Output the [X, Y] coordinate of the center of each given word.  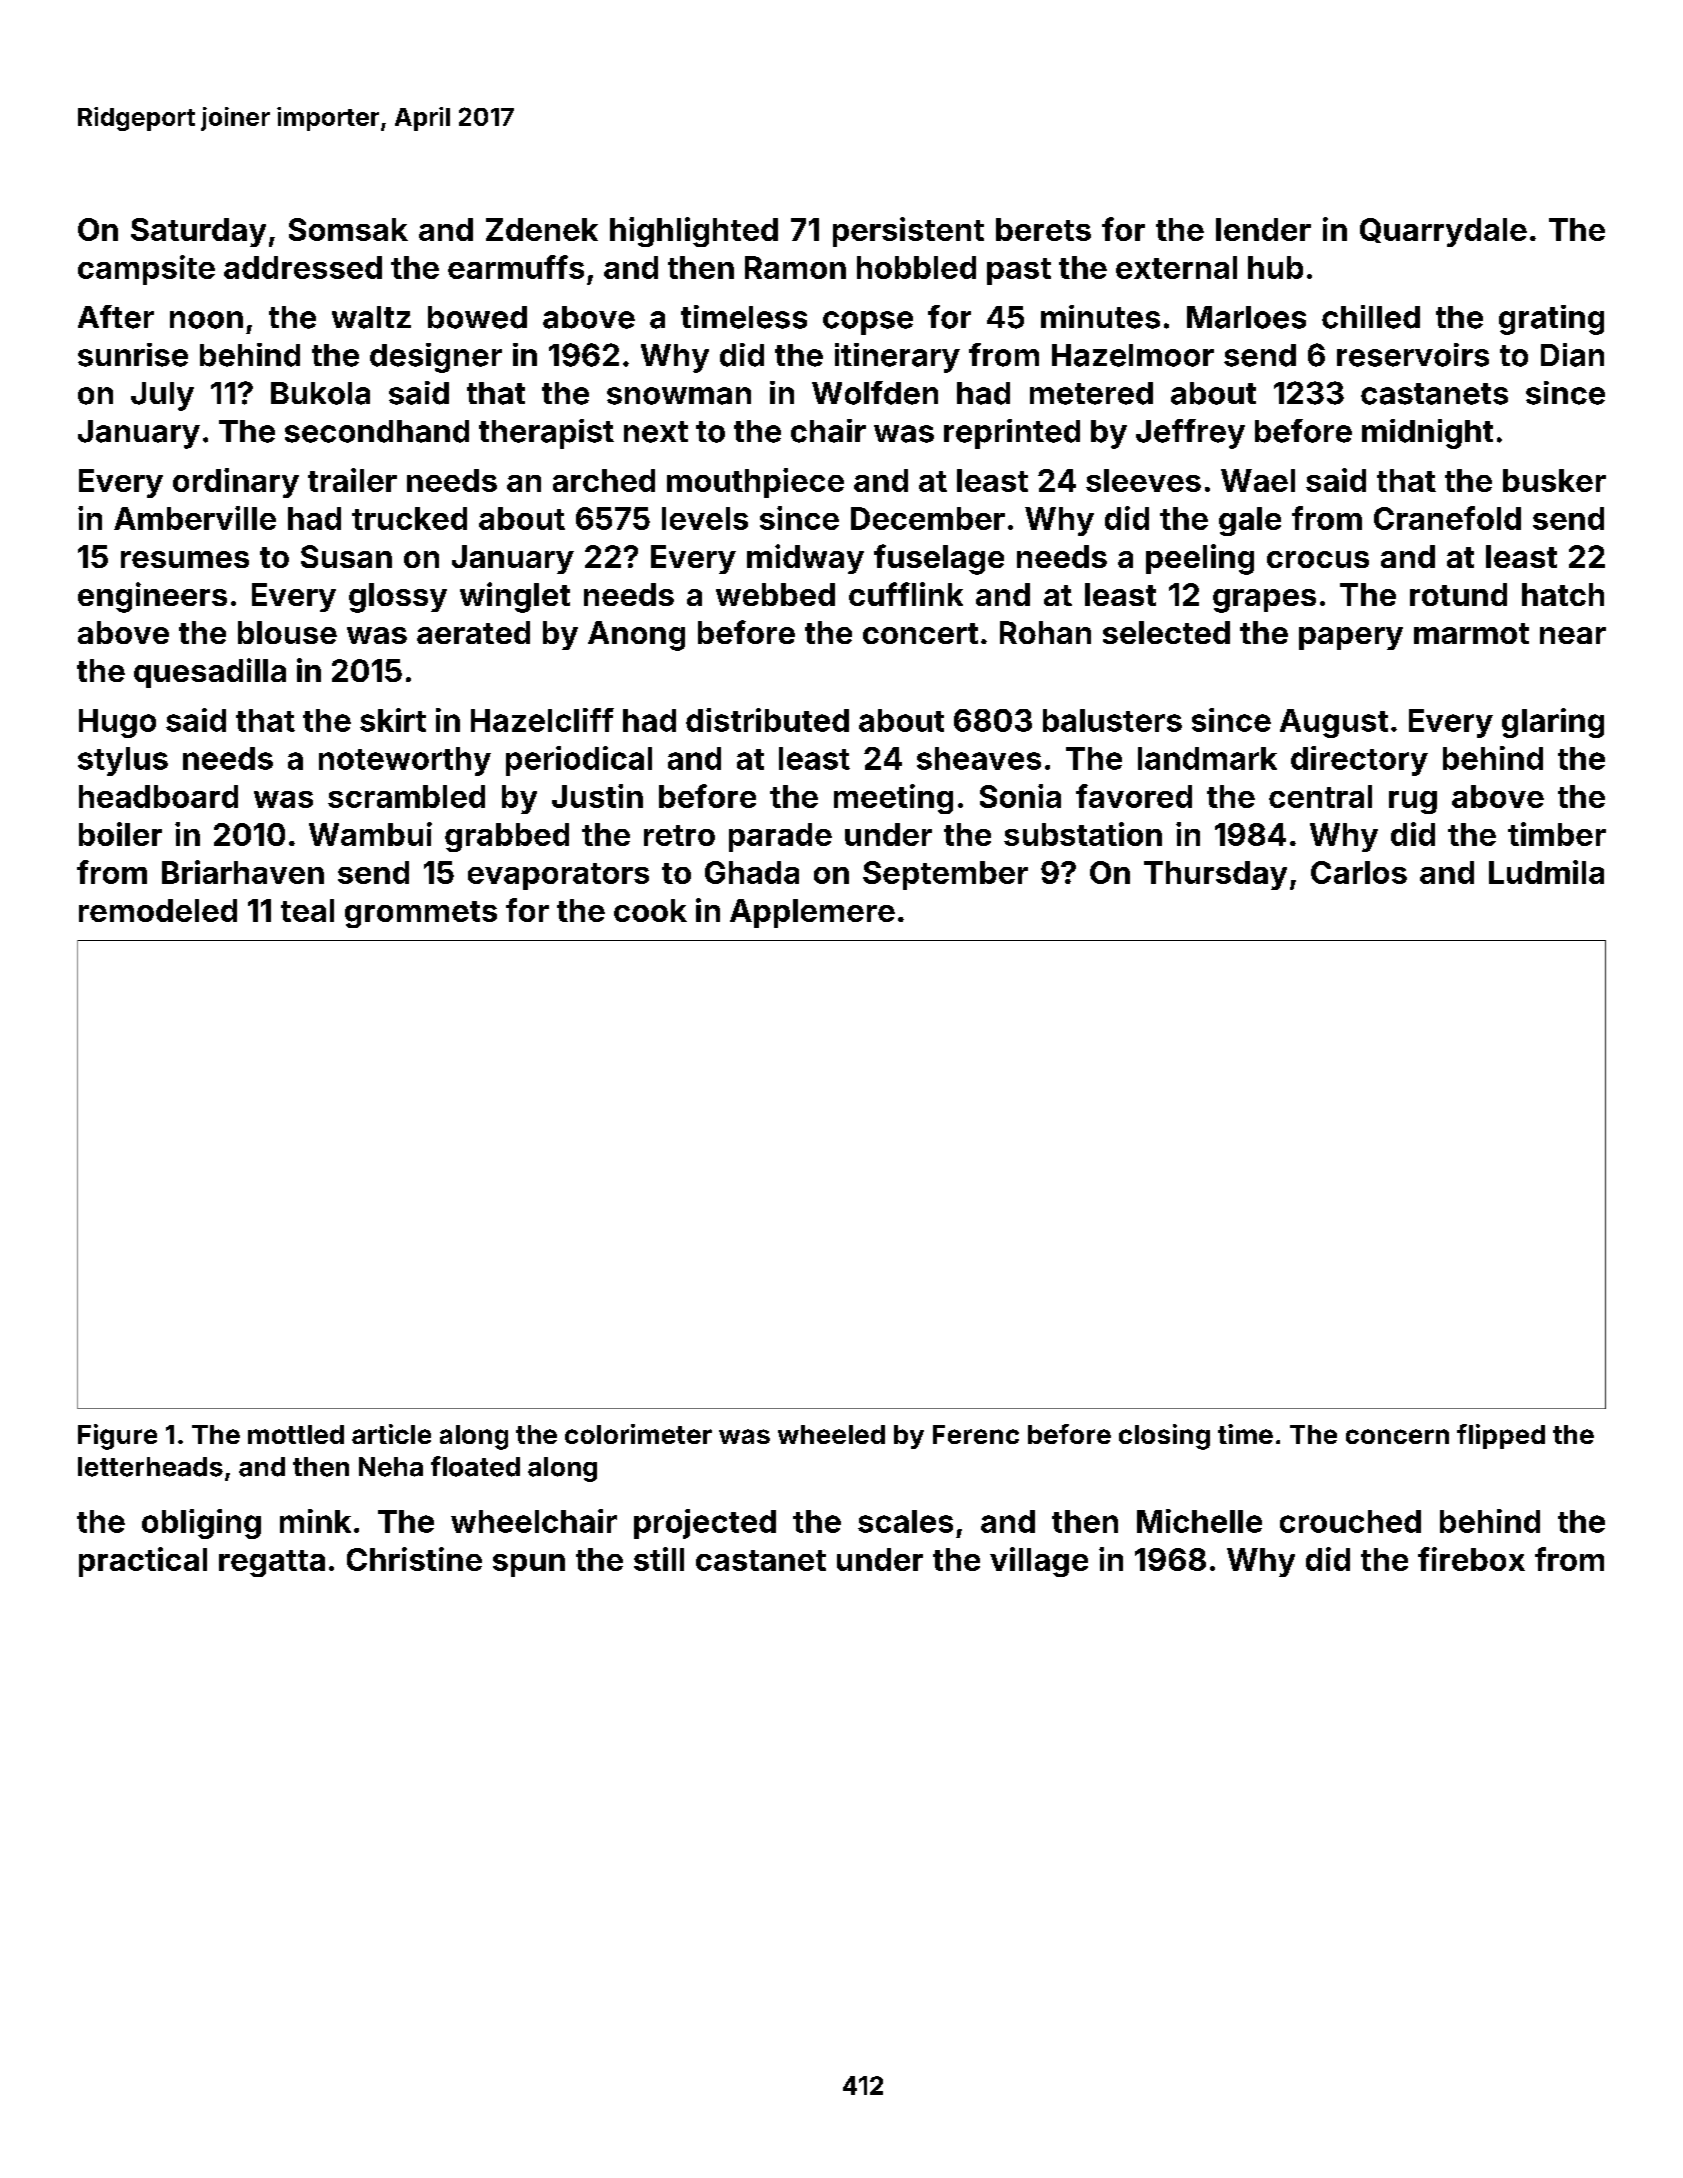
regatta [272, 1563]
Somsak [348, 229]
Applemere [812, 913]
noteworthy [405, 761]
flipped [1501, 1436]
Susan [346, 556]
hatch [1563, 594]
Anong [636, 636]
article [391, 1434]
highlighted [694, 232]
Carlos [1359, 872]
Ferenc [976, 1434]
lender [1263, 229]
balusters [1112, 720]
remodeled [158, 910]
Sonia [1020, 796]
